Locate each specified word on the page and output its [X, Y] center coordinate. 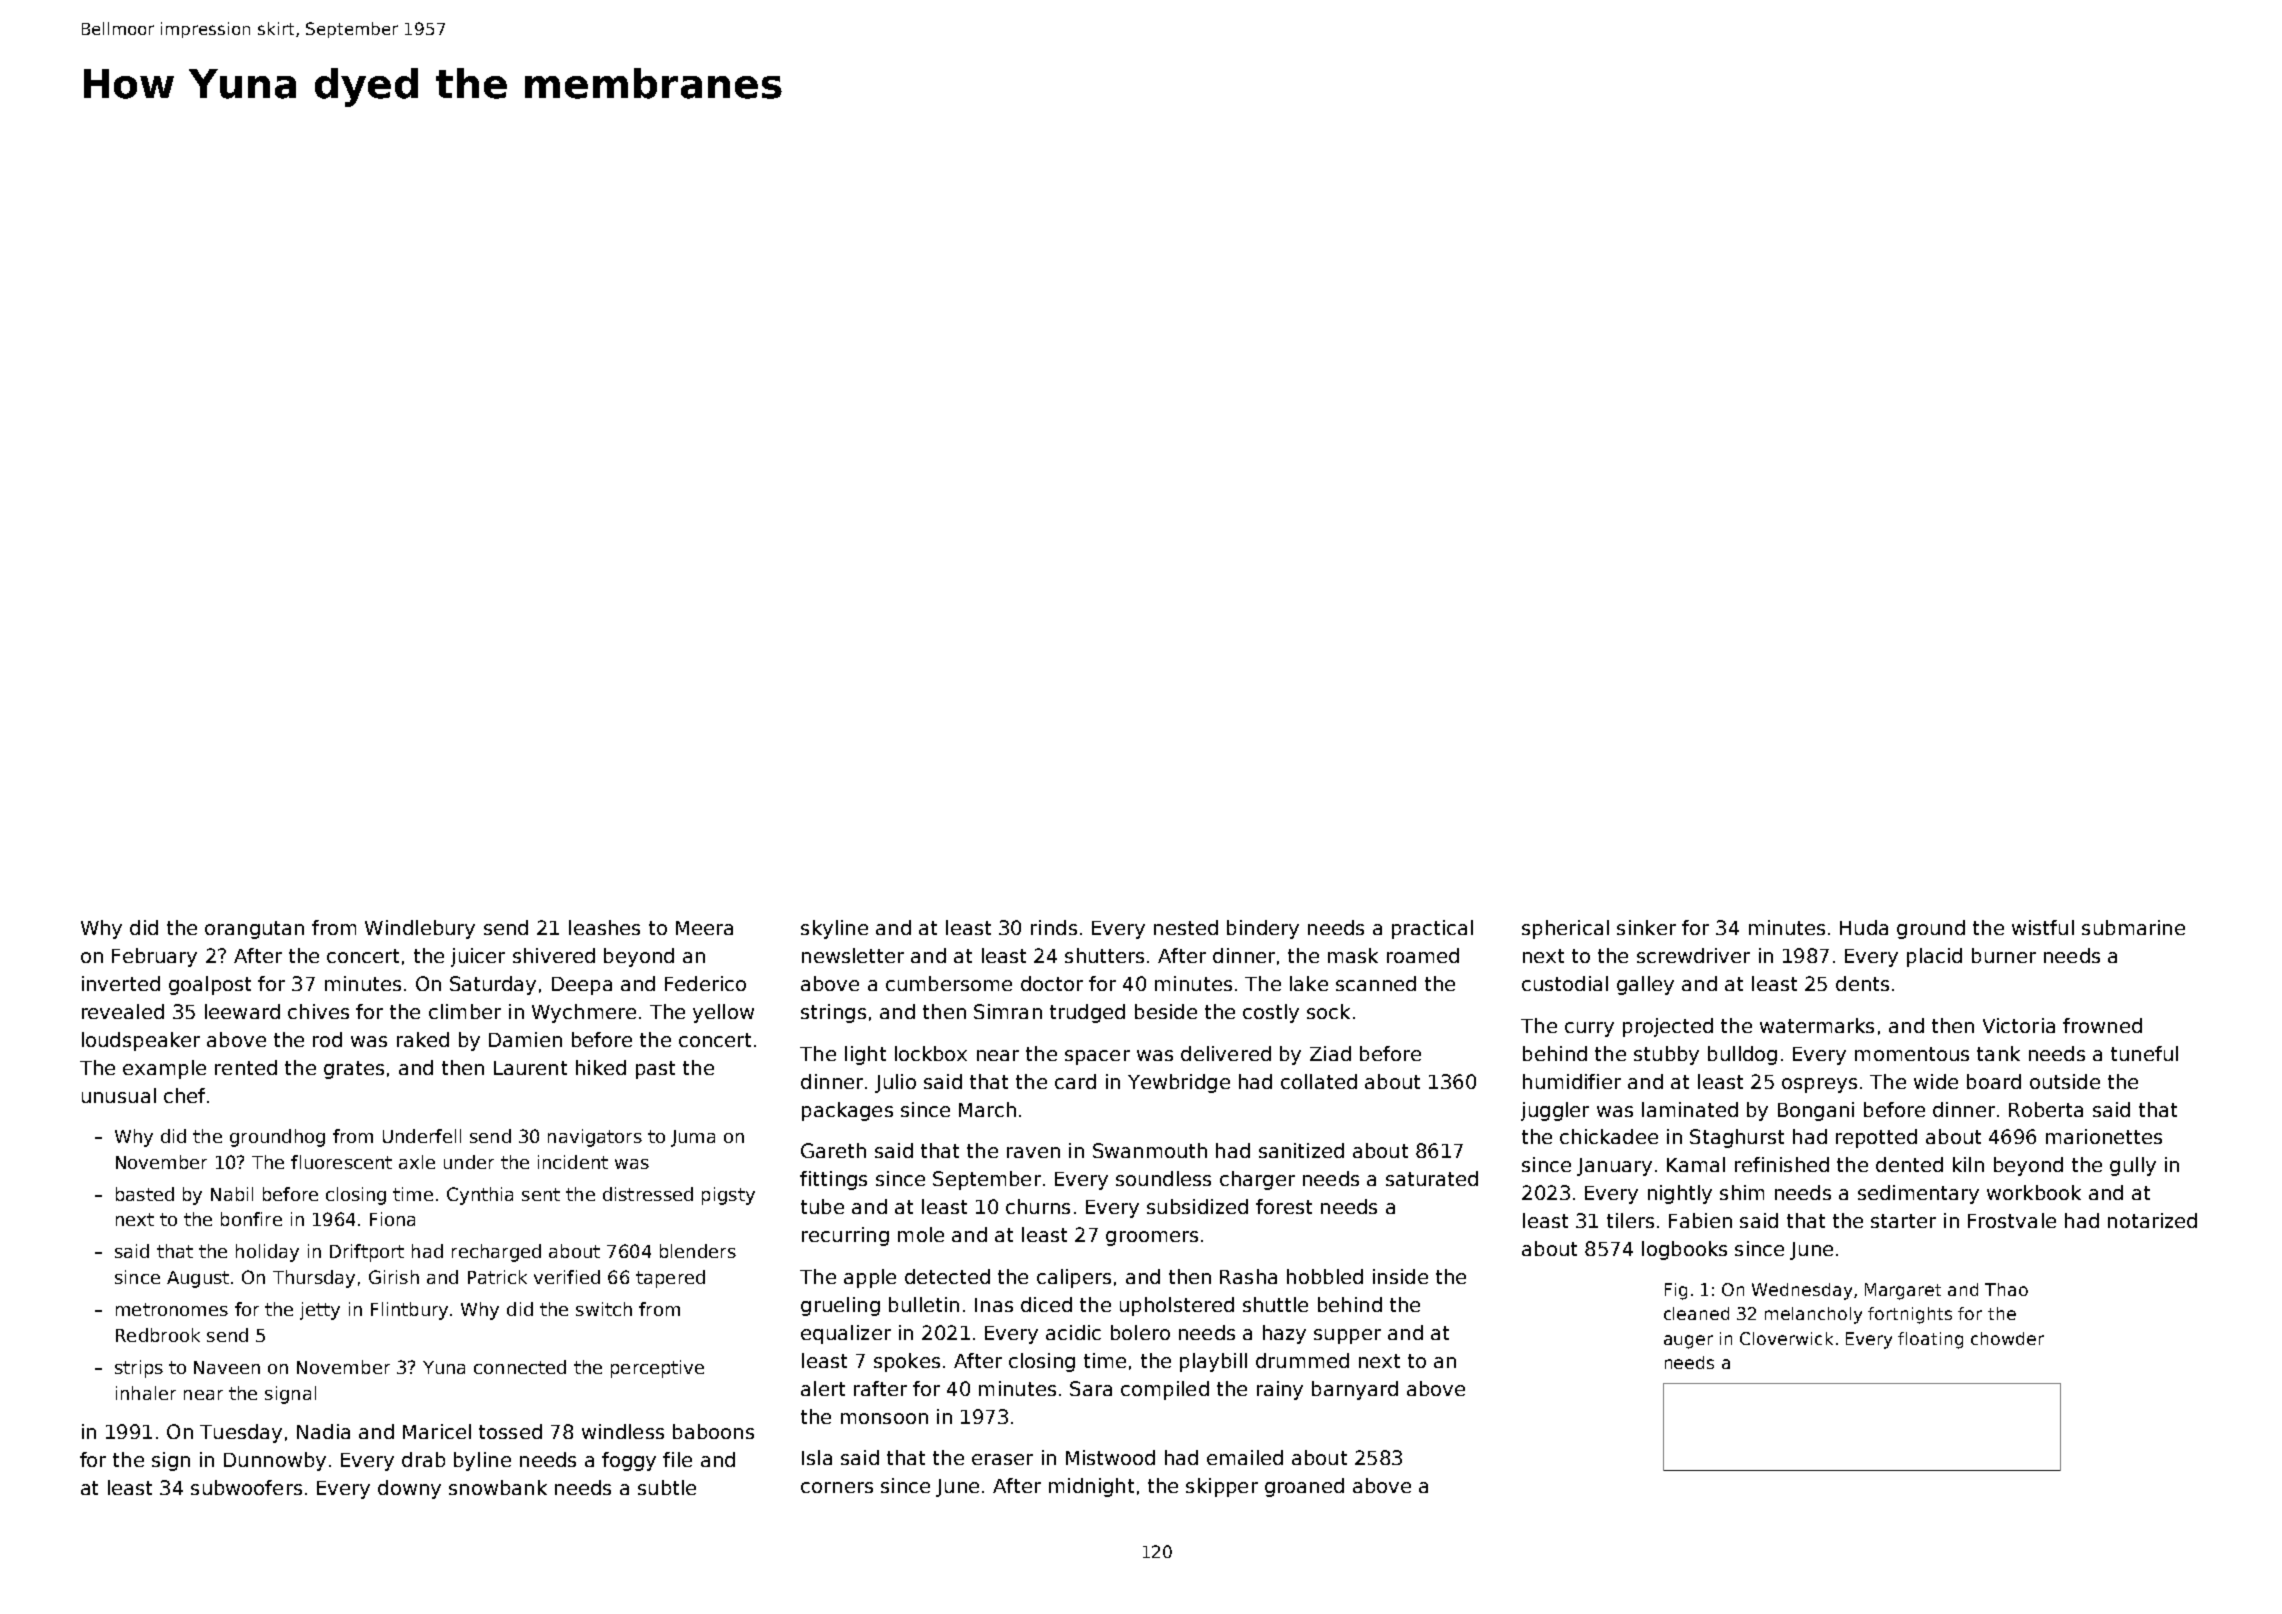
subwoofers [246, 1487]
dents [1862, 983]
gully [2133, 1166]
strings [833, 1013]
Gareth [833, 1150]
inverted [121, 983]
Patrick [497, 1277]
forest [1284, 1206]
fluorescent [341, 1162]
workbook [2034, 1192]
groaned [1304, 1487]
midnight [1091, 1487]
